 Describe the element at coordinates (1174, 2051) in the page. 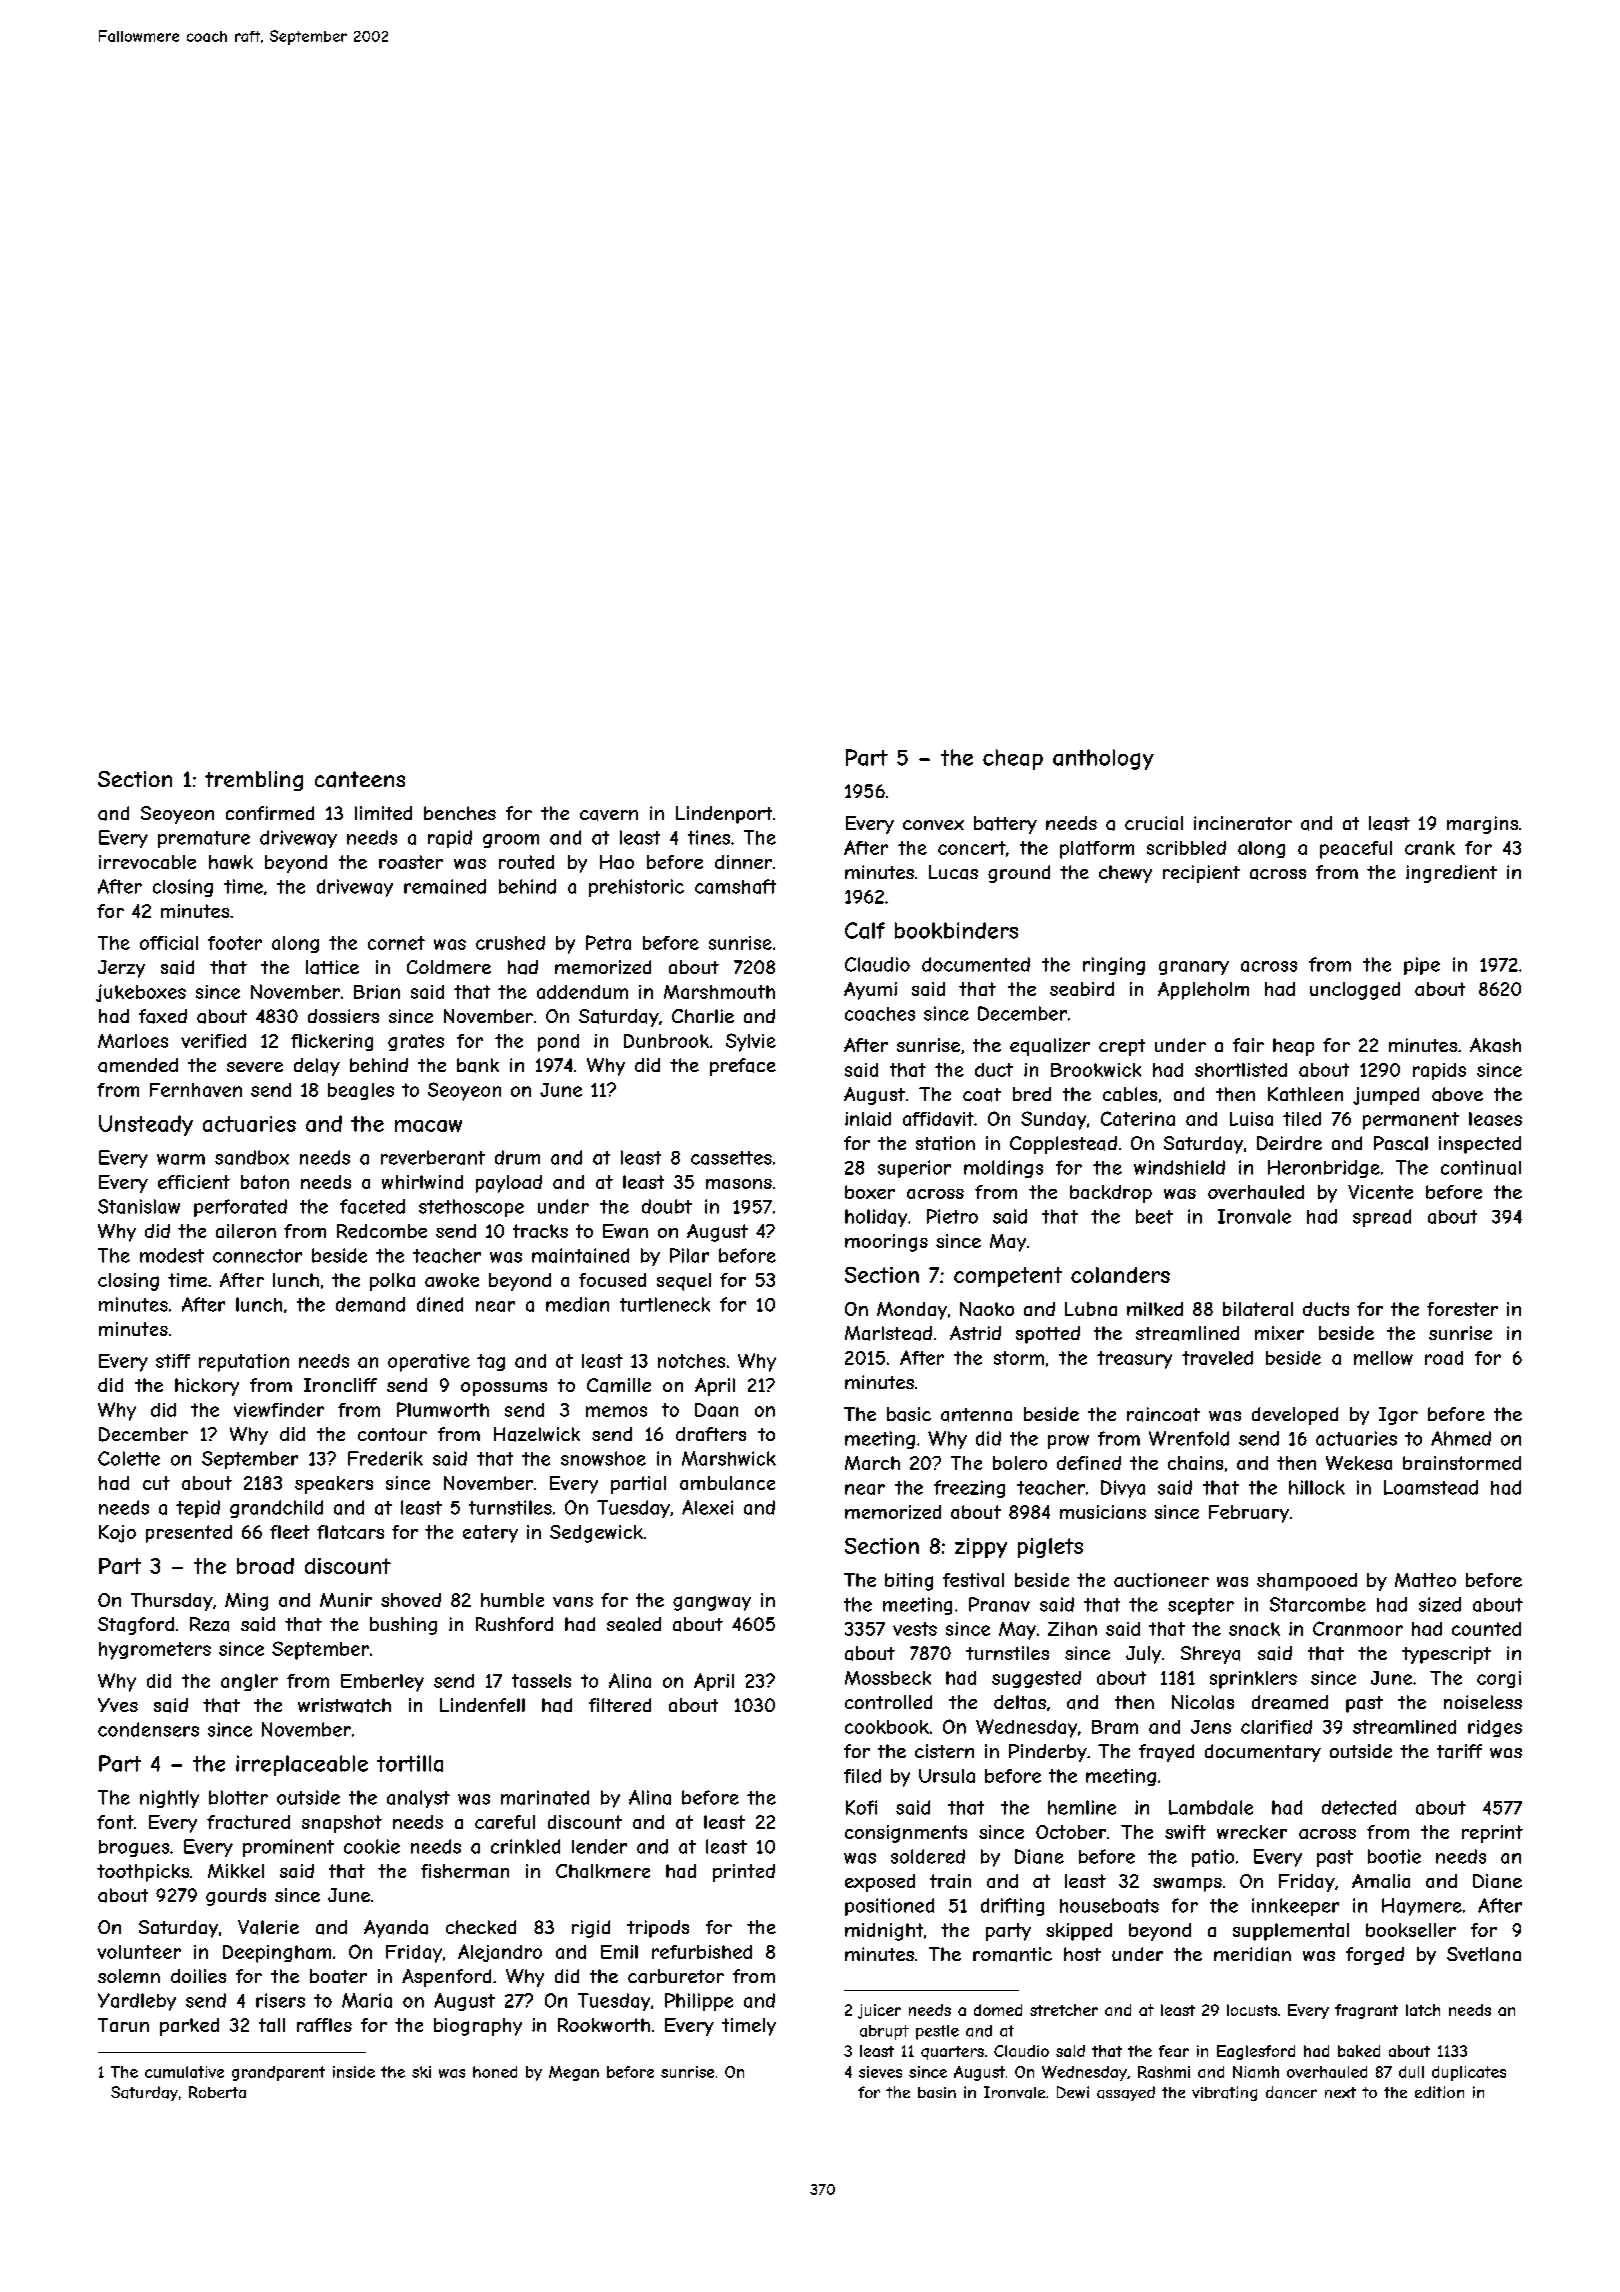

I see `fear` at that location.
